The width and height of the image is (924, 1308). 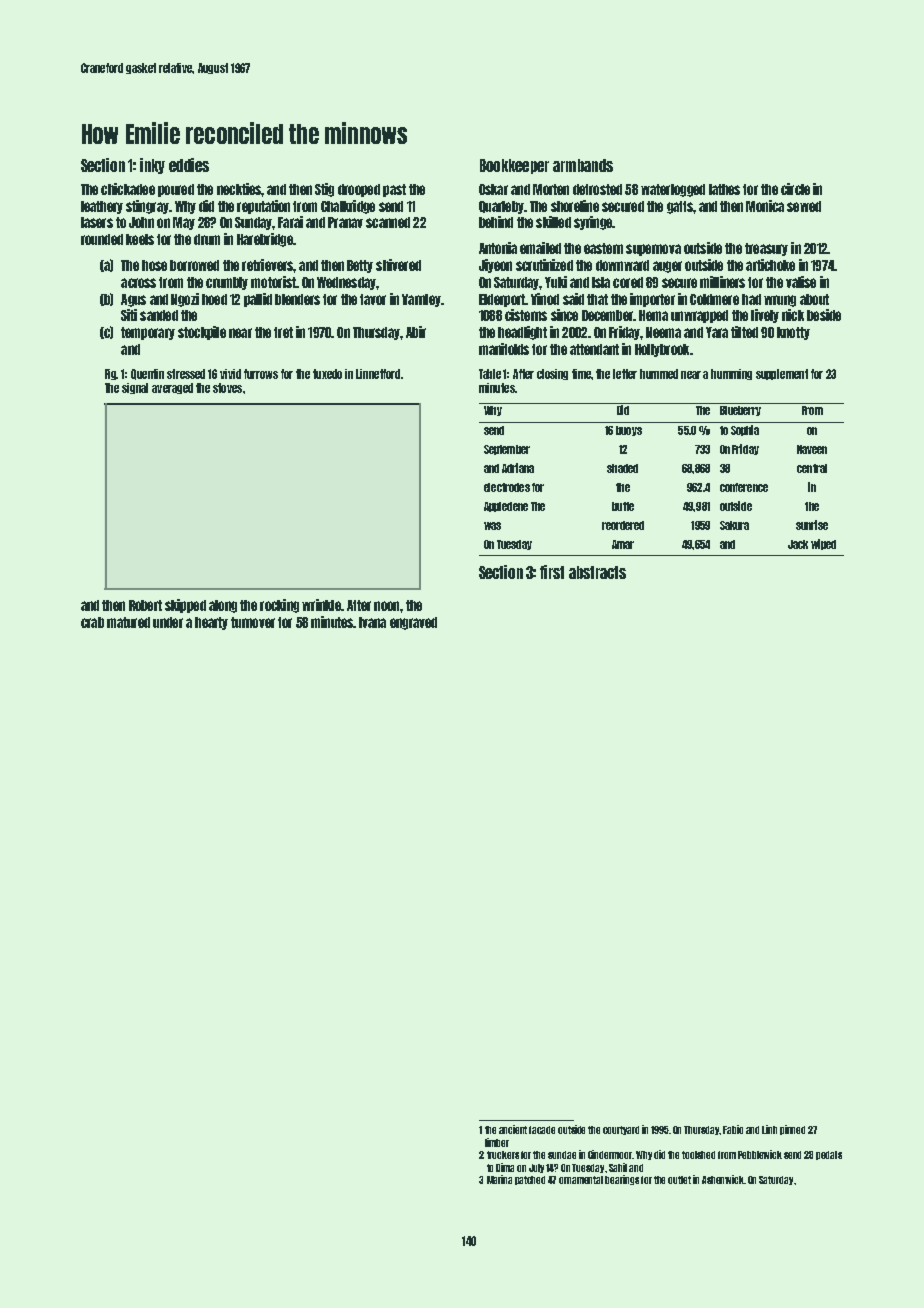 I want to click on Jack, so click(x=798, y=544).
